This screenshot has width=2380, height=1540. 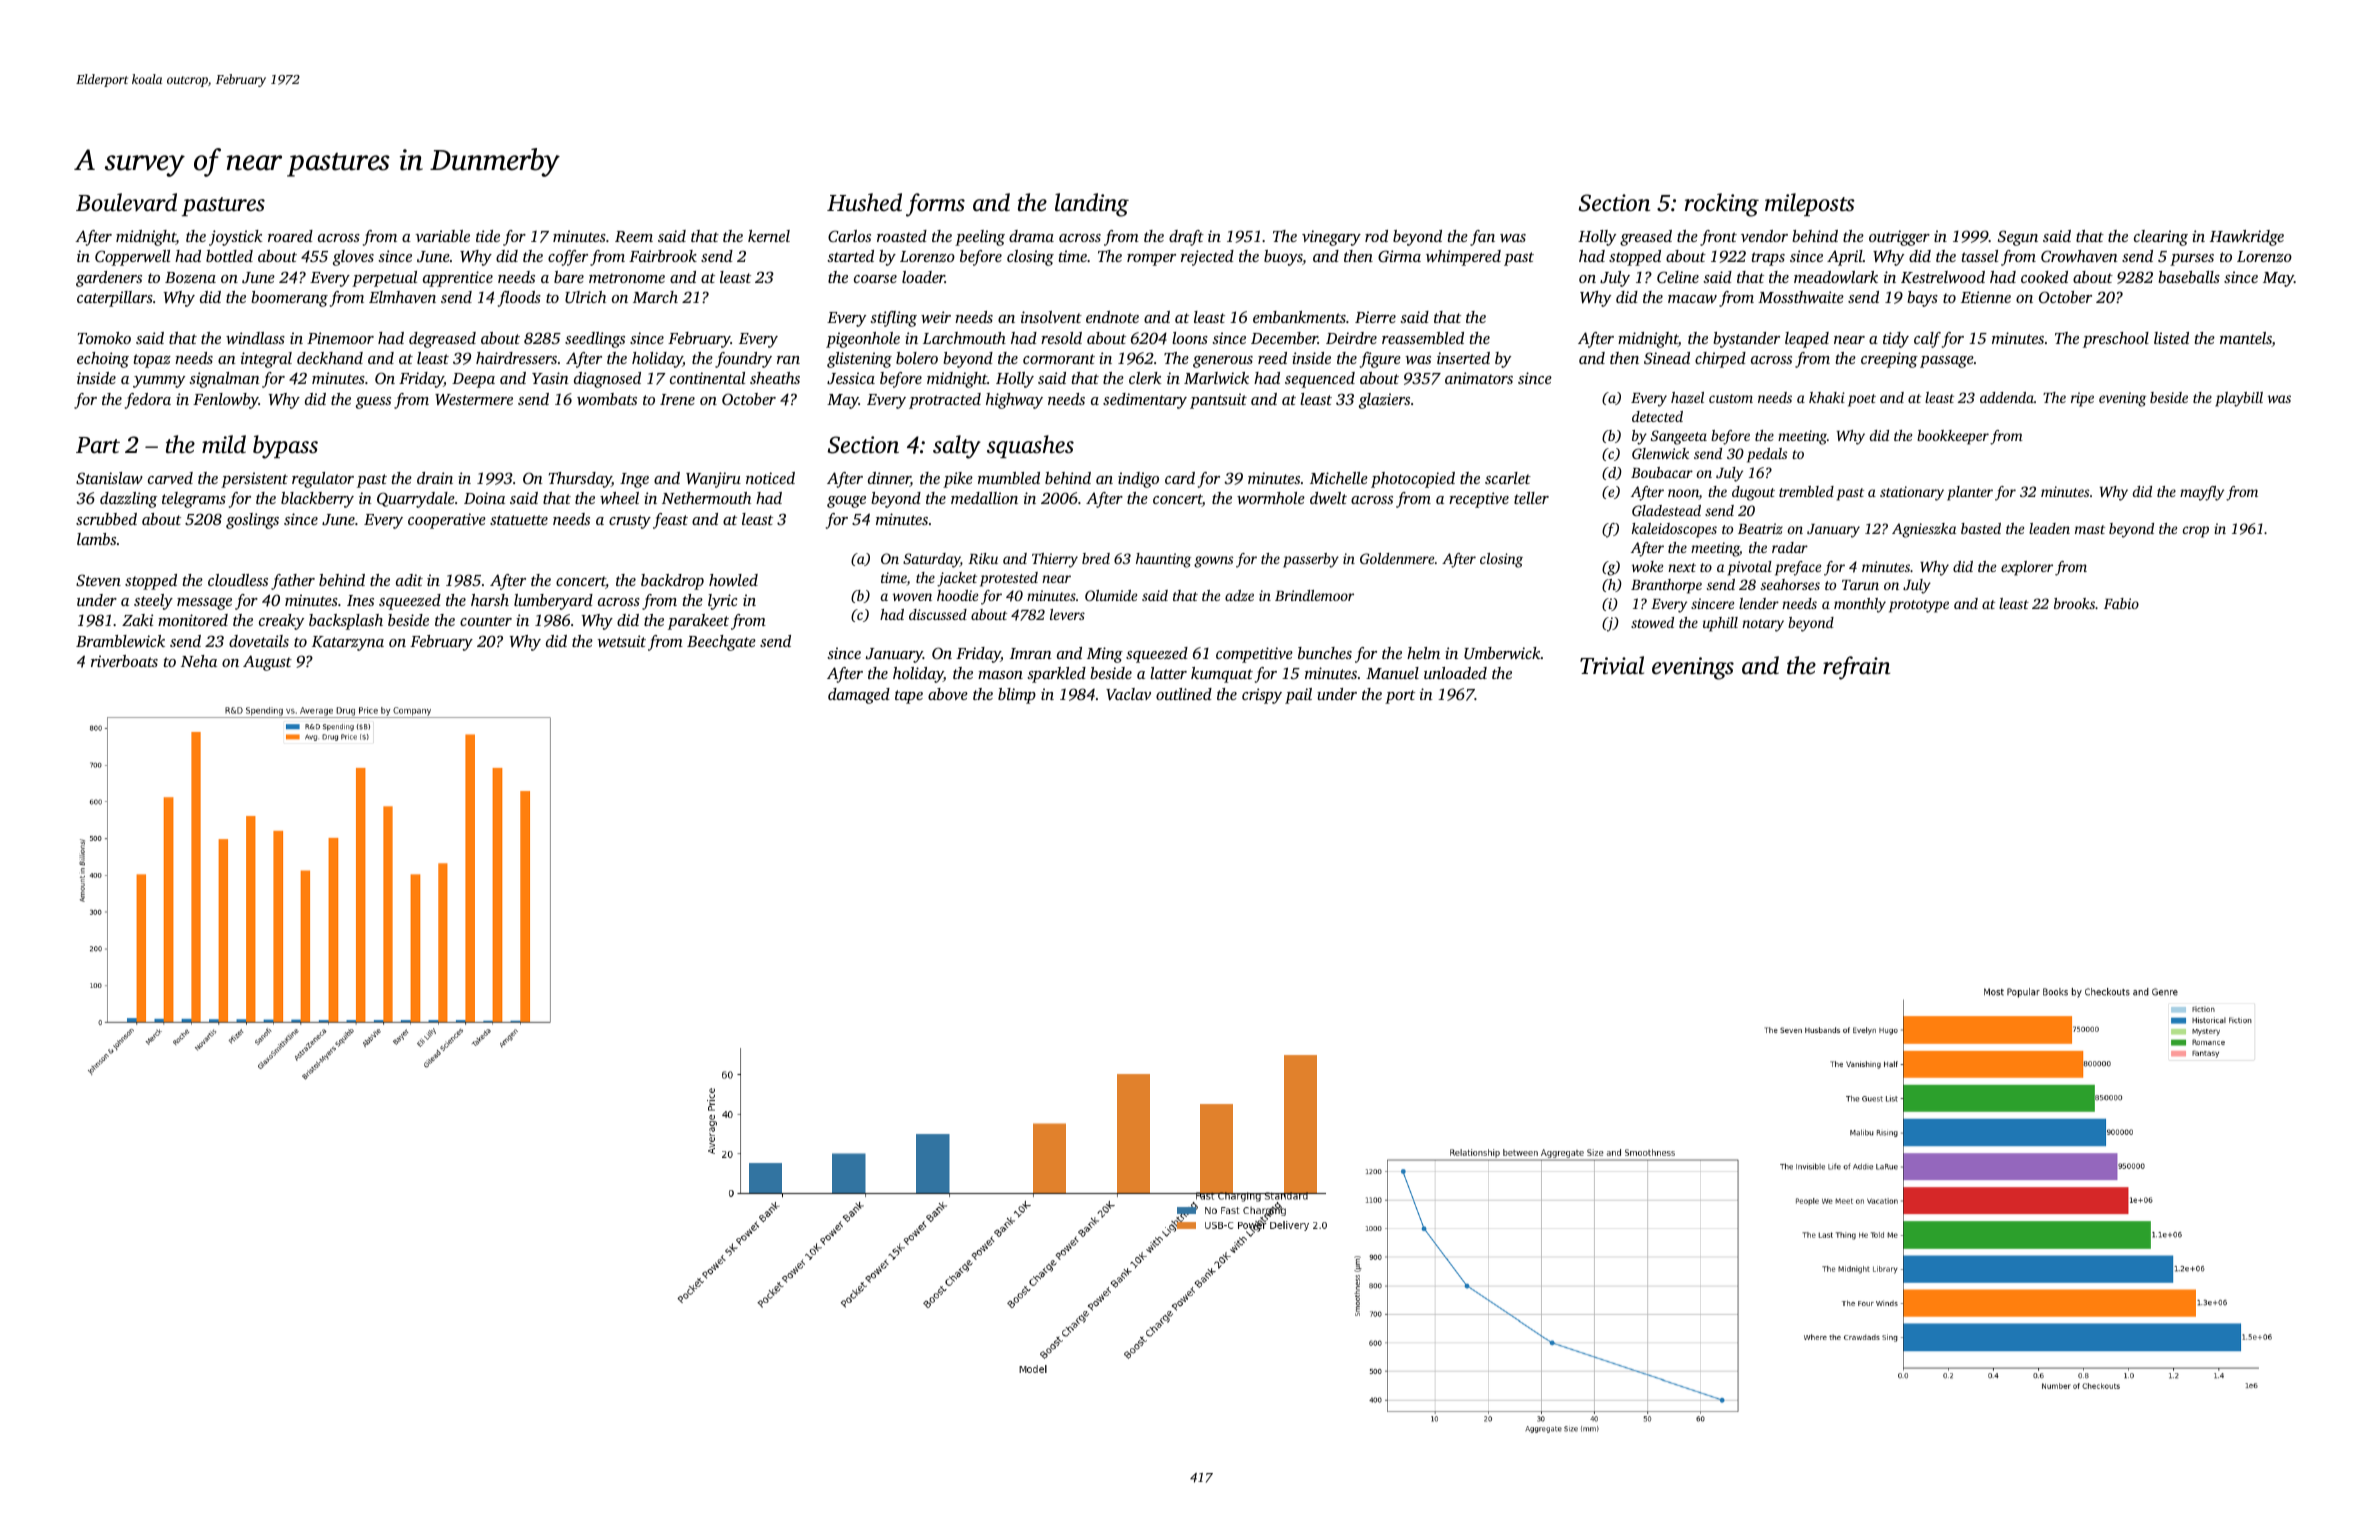 What do you see at coordinates (124, 661) in the screenshot?
I see `riverboats` at bounding box center [124, 661].
